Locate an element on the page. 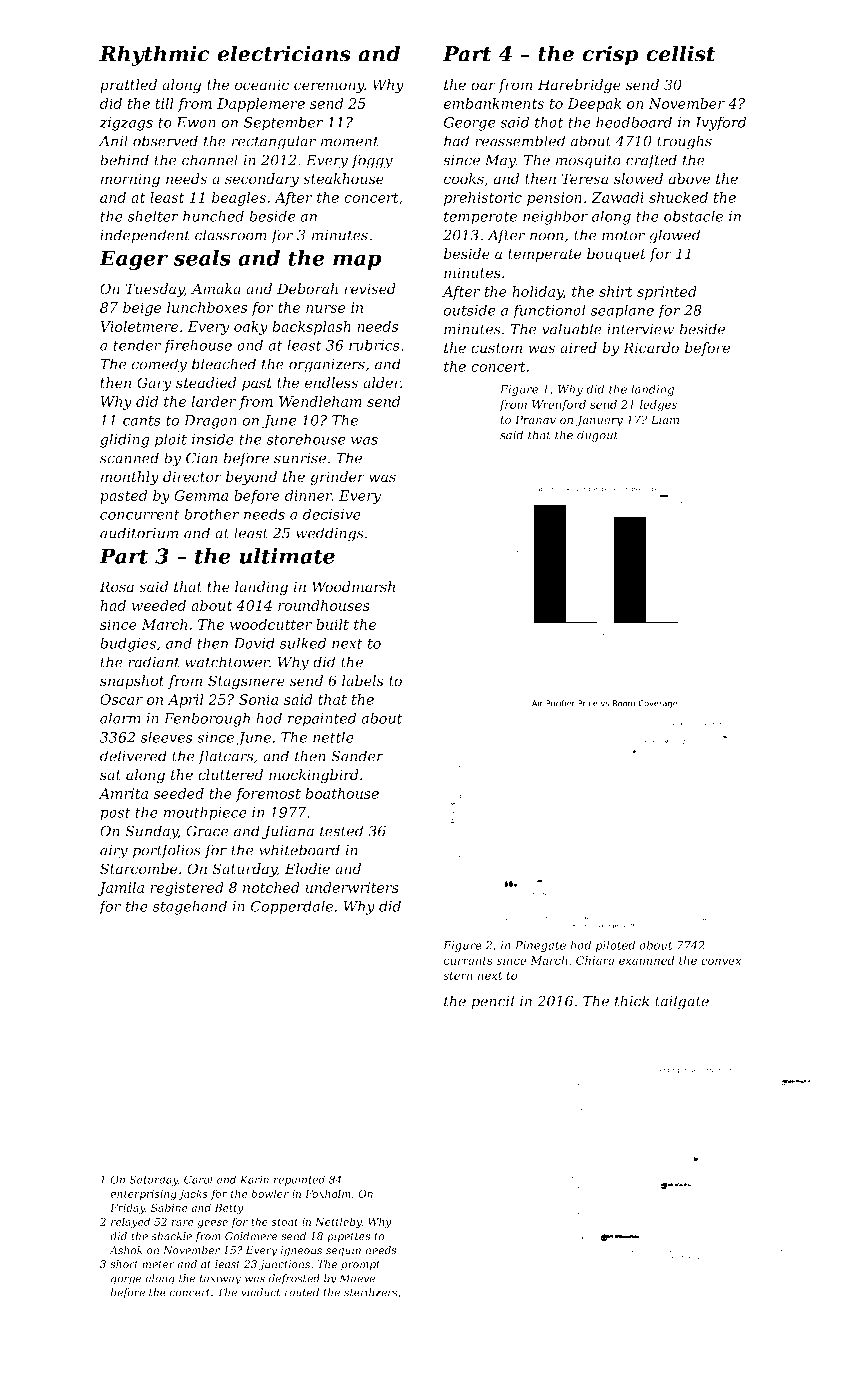 The image size is (849, 1400). sterilizers is located at coordinates (371, 1292).
